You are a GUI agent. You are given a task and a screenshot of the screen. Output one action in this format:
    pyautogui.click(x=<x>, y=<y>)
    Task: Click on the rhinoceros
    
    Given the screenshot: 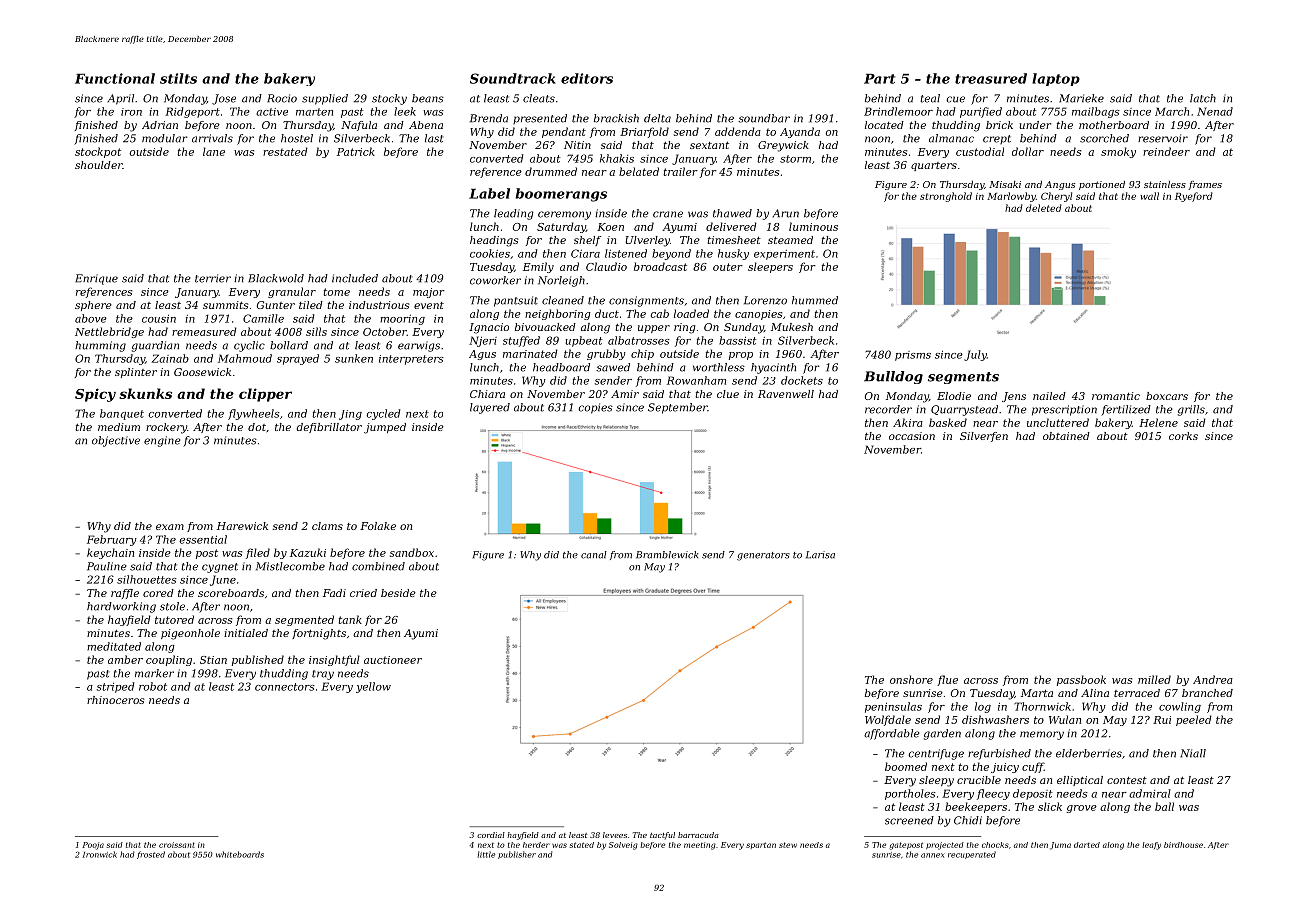 What is the action you would take?
    pyautogui.click(x=115, y=700)
